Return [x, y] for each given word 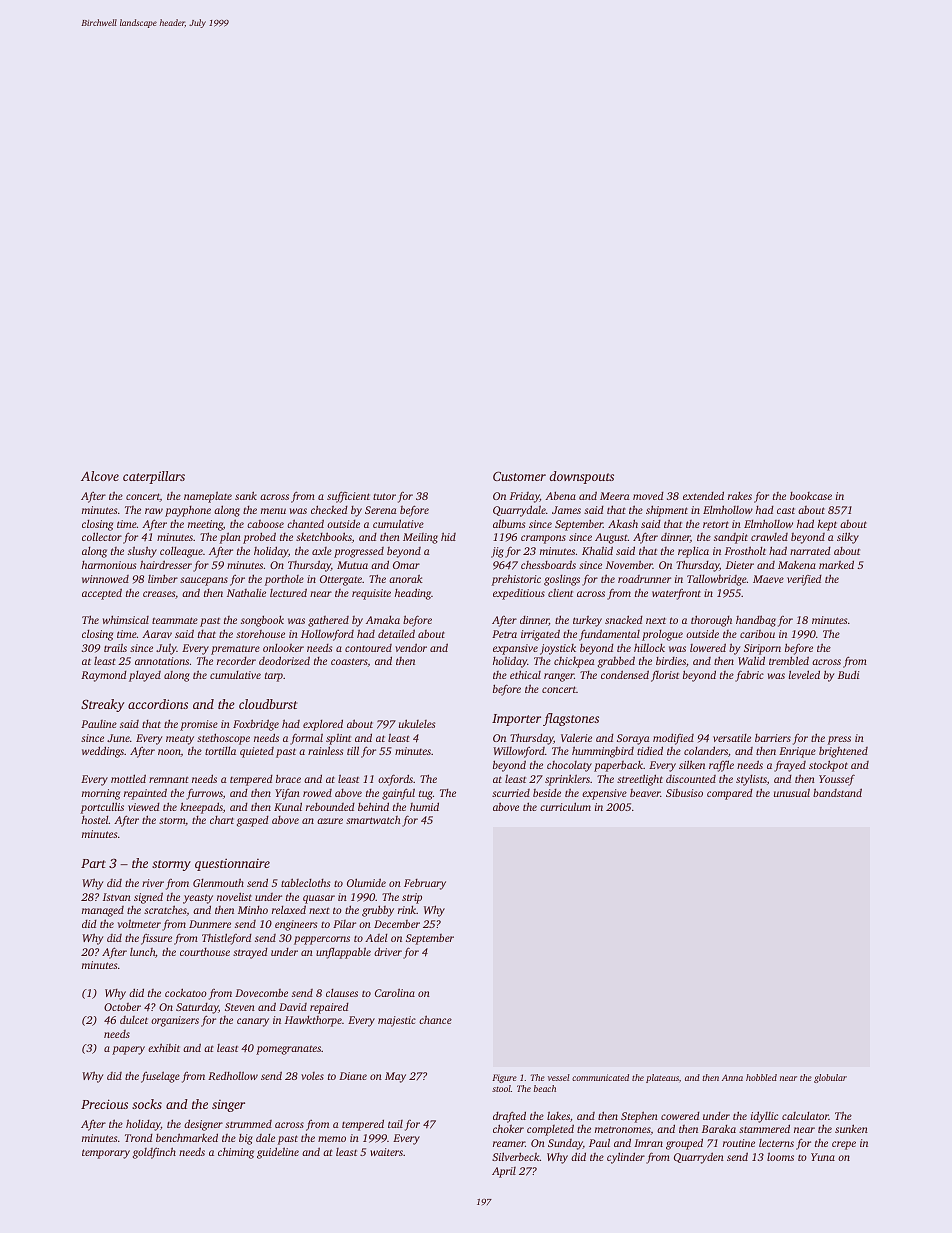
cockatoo [186, 992]
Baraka [719, 1128]
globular [830, 1078]
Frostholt [745, 550]
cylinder [626, 1158]
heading [413, 594]
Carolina [395, 992]
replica [693, 552]
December [397, 924]
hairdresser [166, 564]
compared [730, 794]
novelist [234, 896]
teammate [175, 620]
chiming [236, 1153]
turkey [587, 621]
